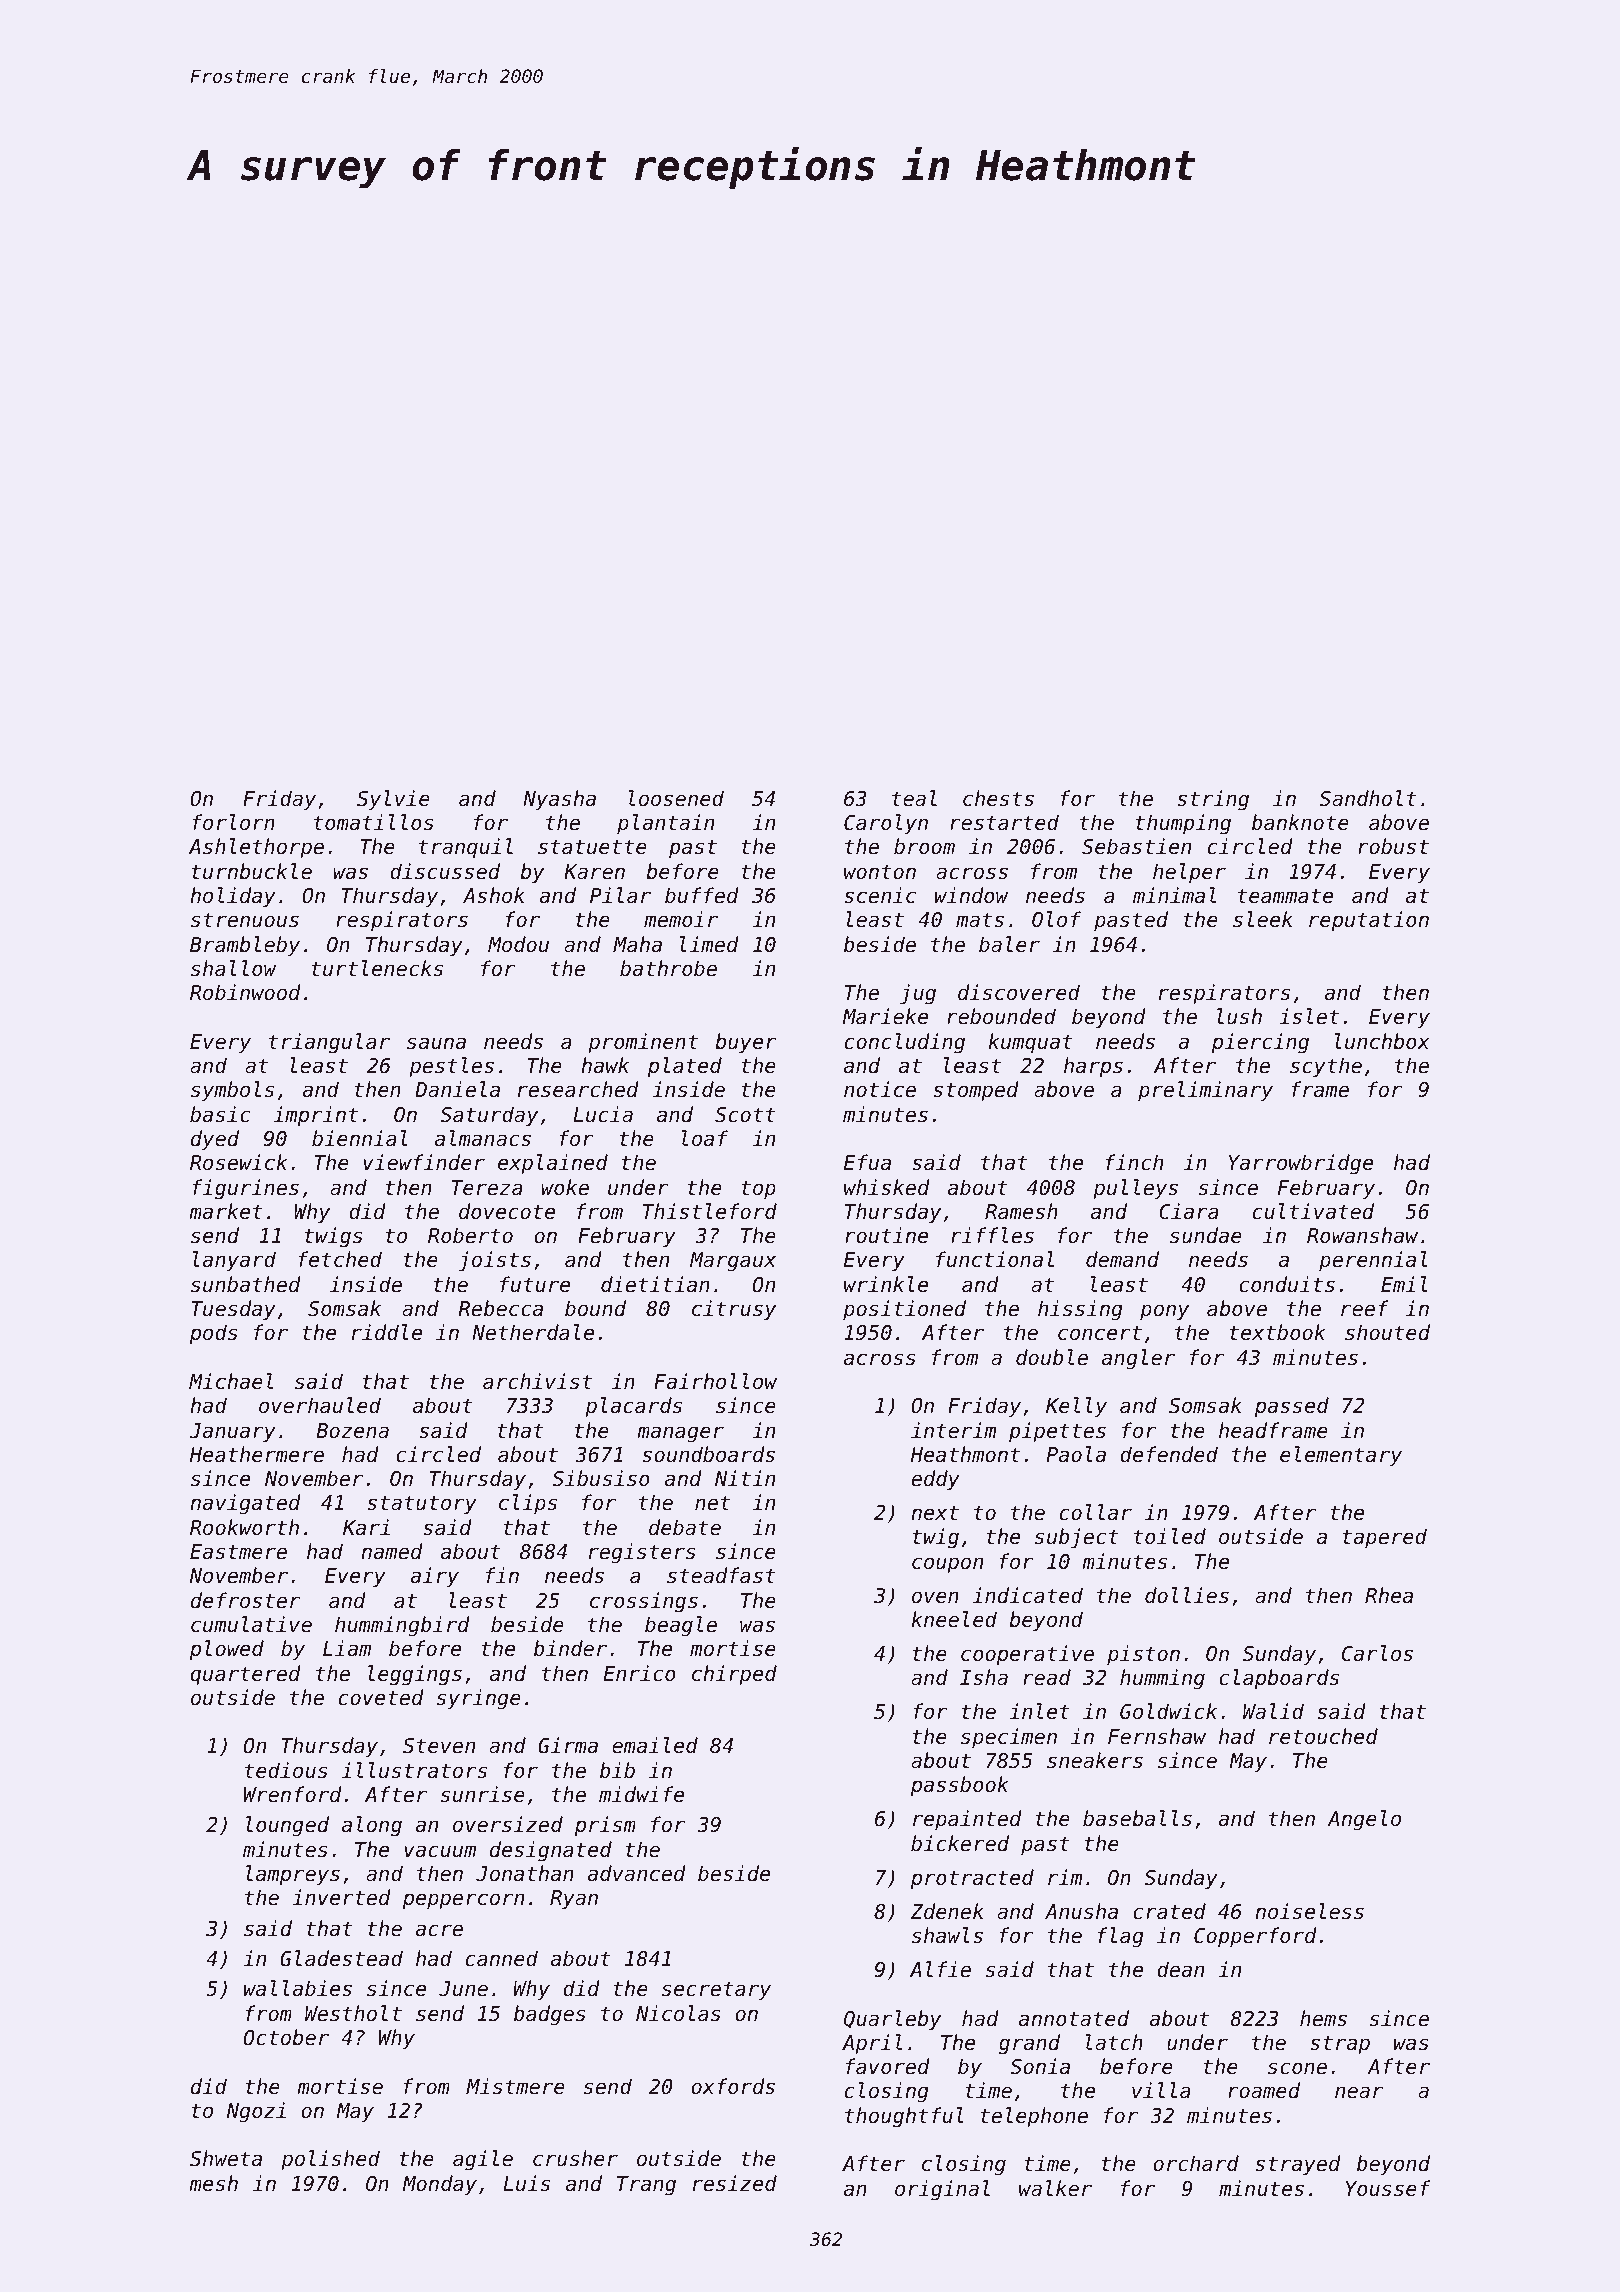 The width and height of the image is (1620, 2292). Describe the element at coordinates (984, 1677) in the image. I see `Isha` at that location.
